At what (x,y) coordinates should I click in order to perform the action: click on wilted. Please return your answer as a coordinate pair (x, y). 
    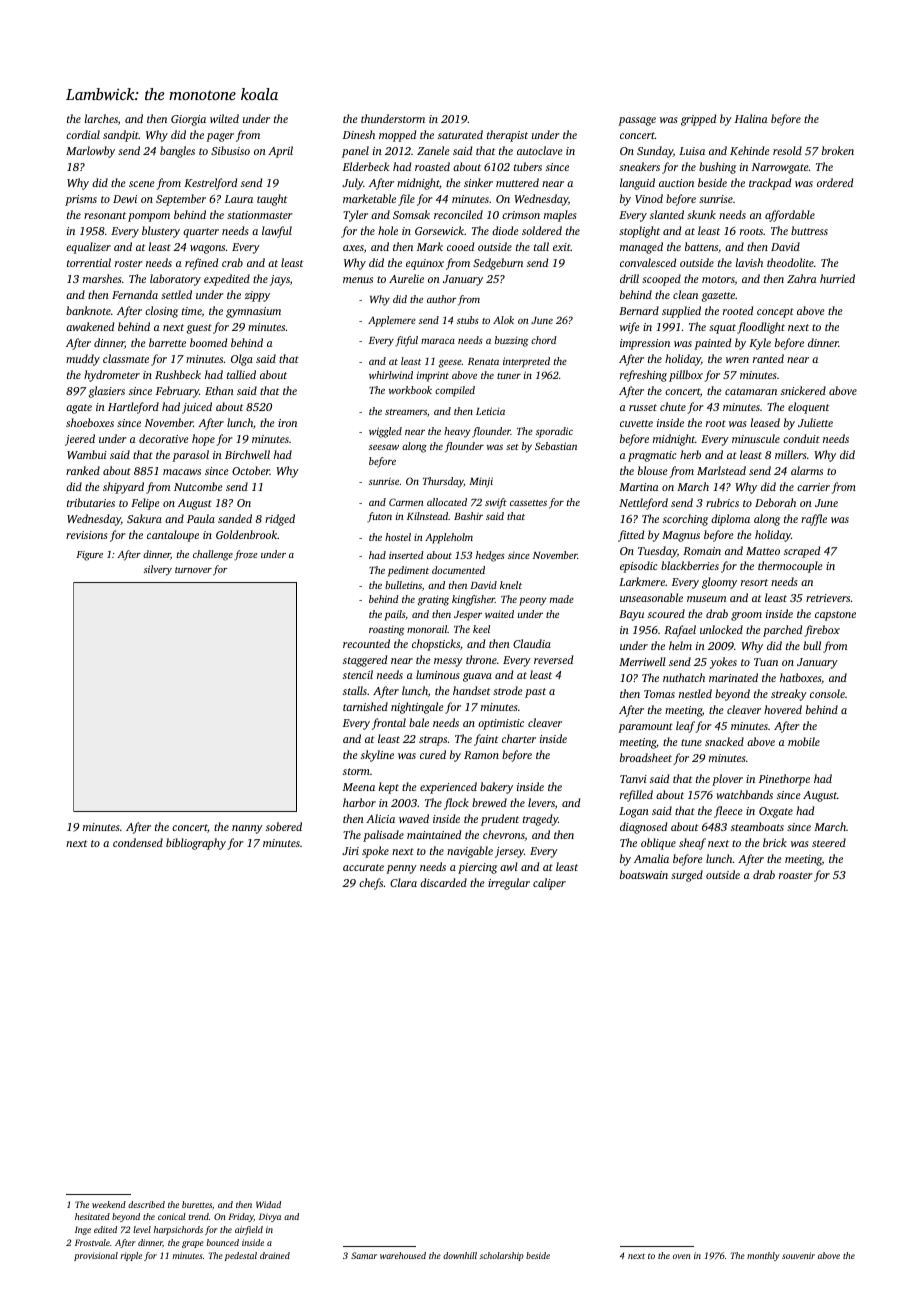
    Looking at the image, I should click on (224, 118).
